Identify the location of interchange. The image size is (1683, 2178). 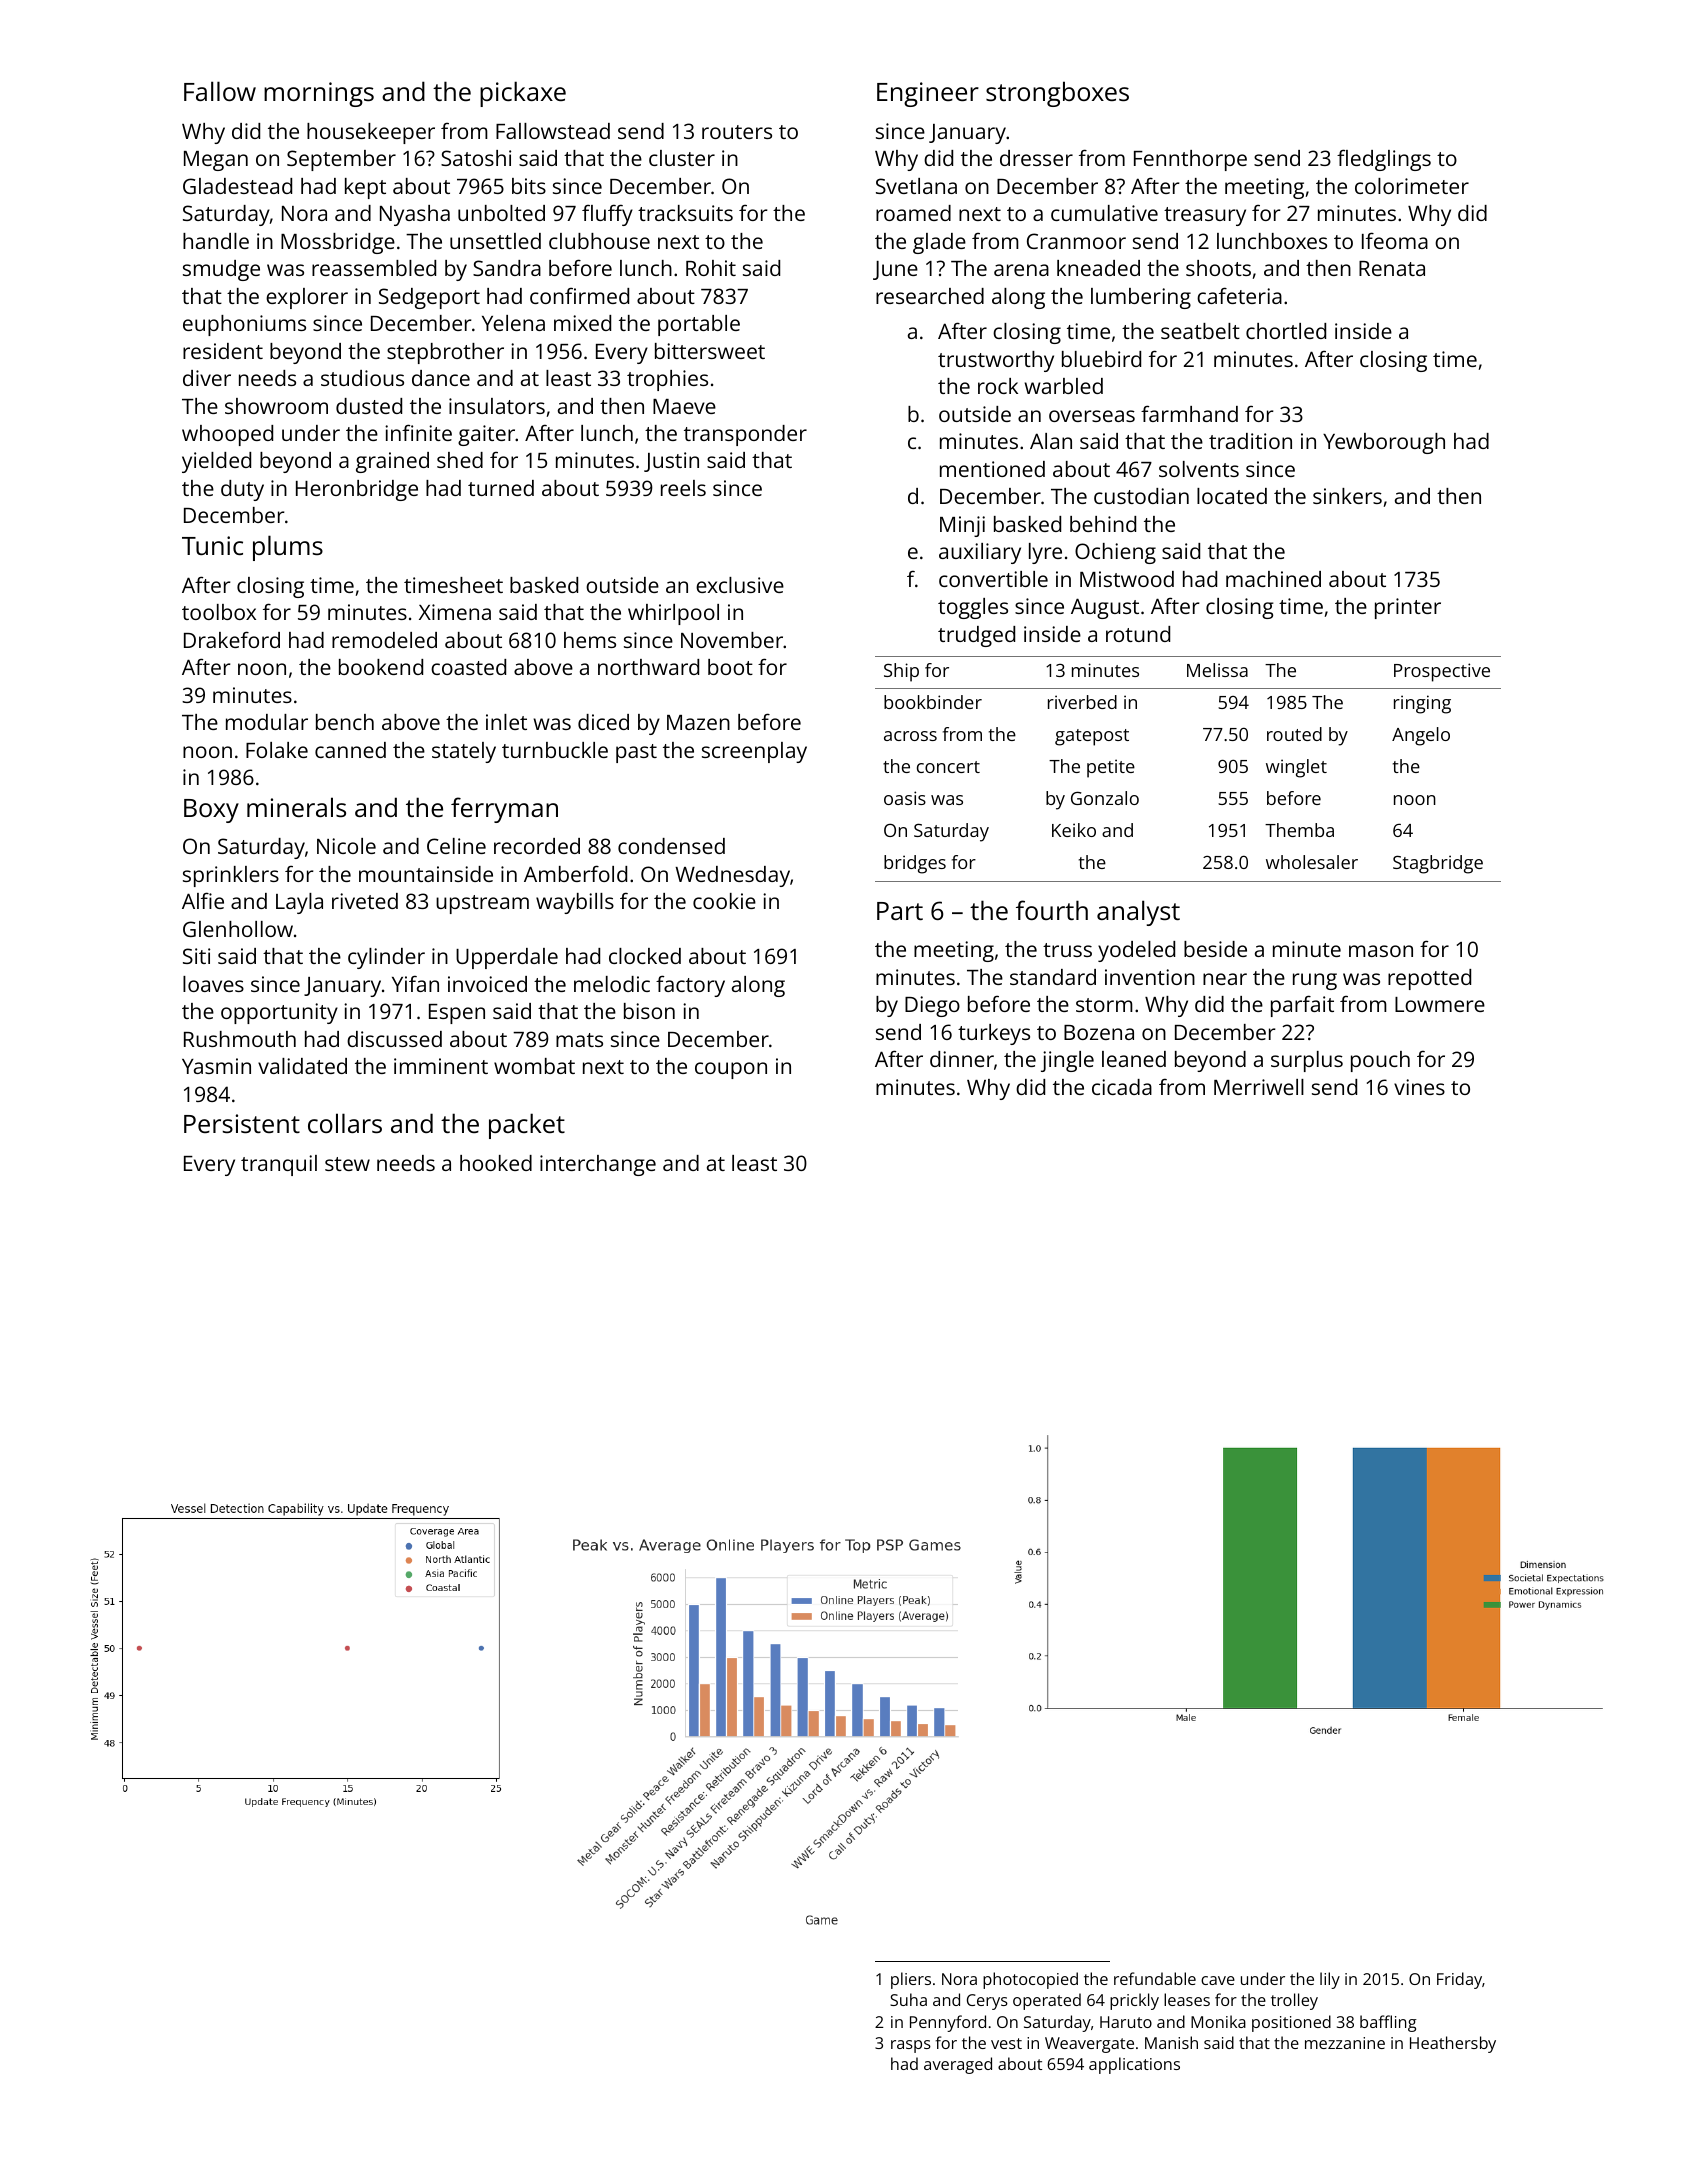
(598, 1165).
